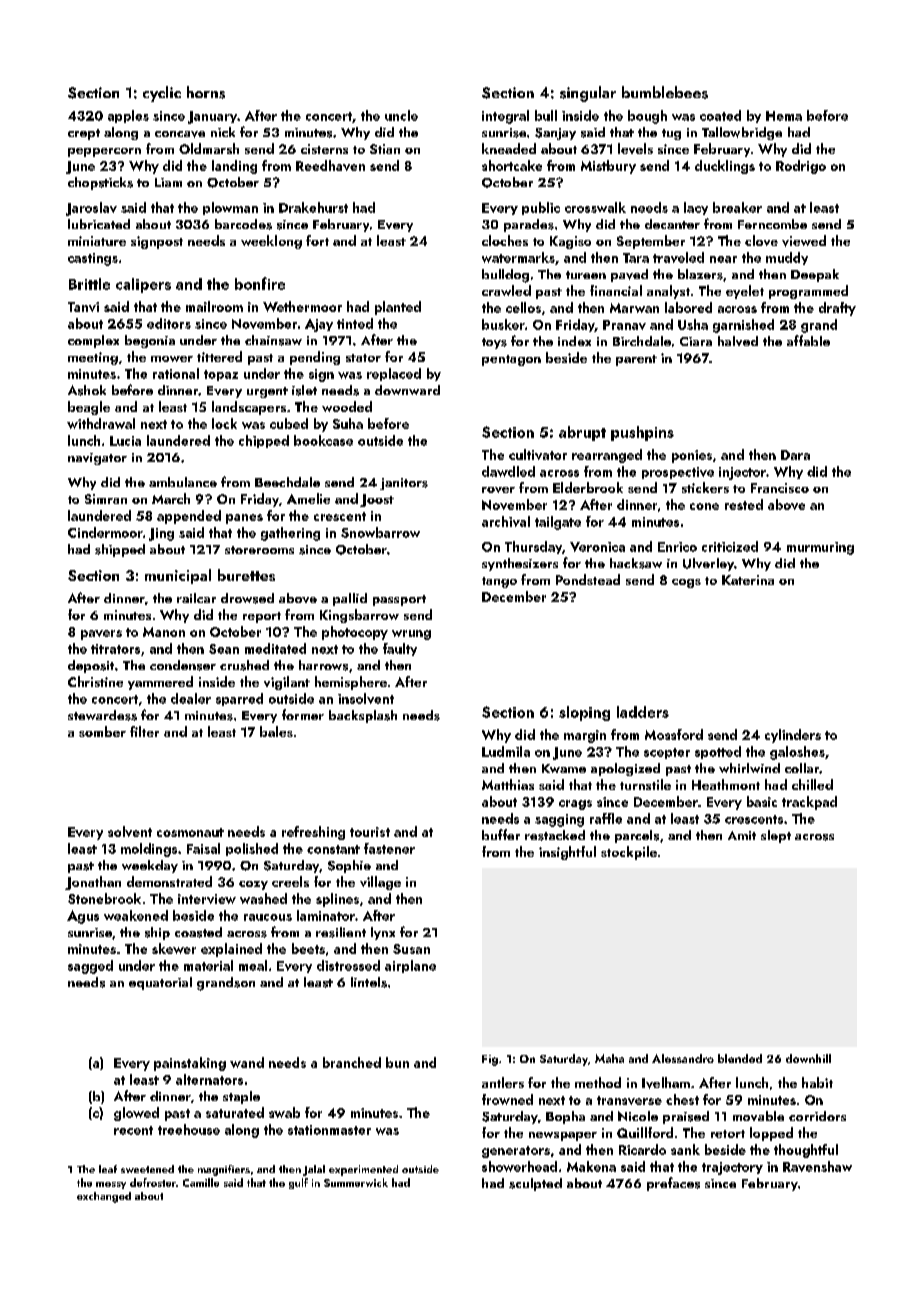 This image has width=924, height=1308. Describe the element at coordinates (696, 208) in the image. I see `lacy` at that location.
